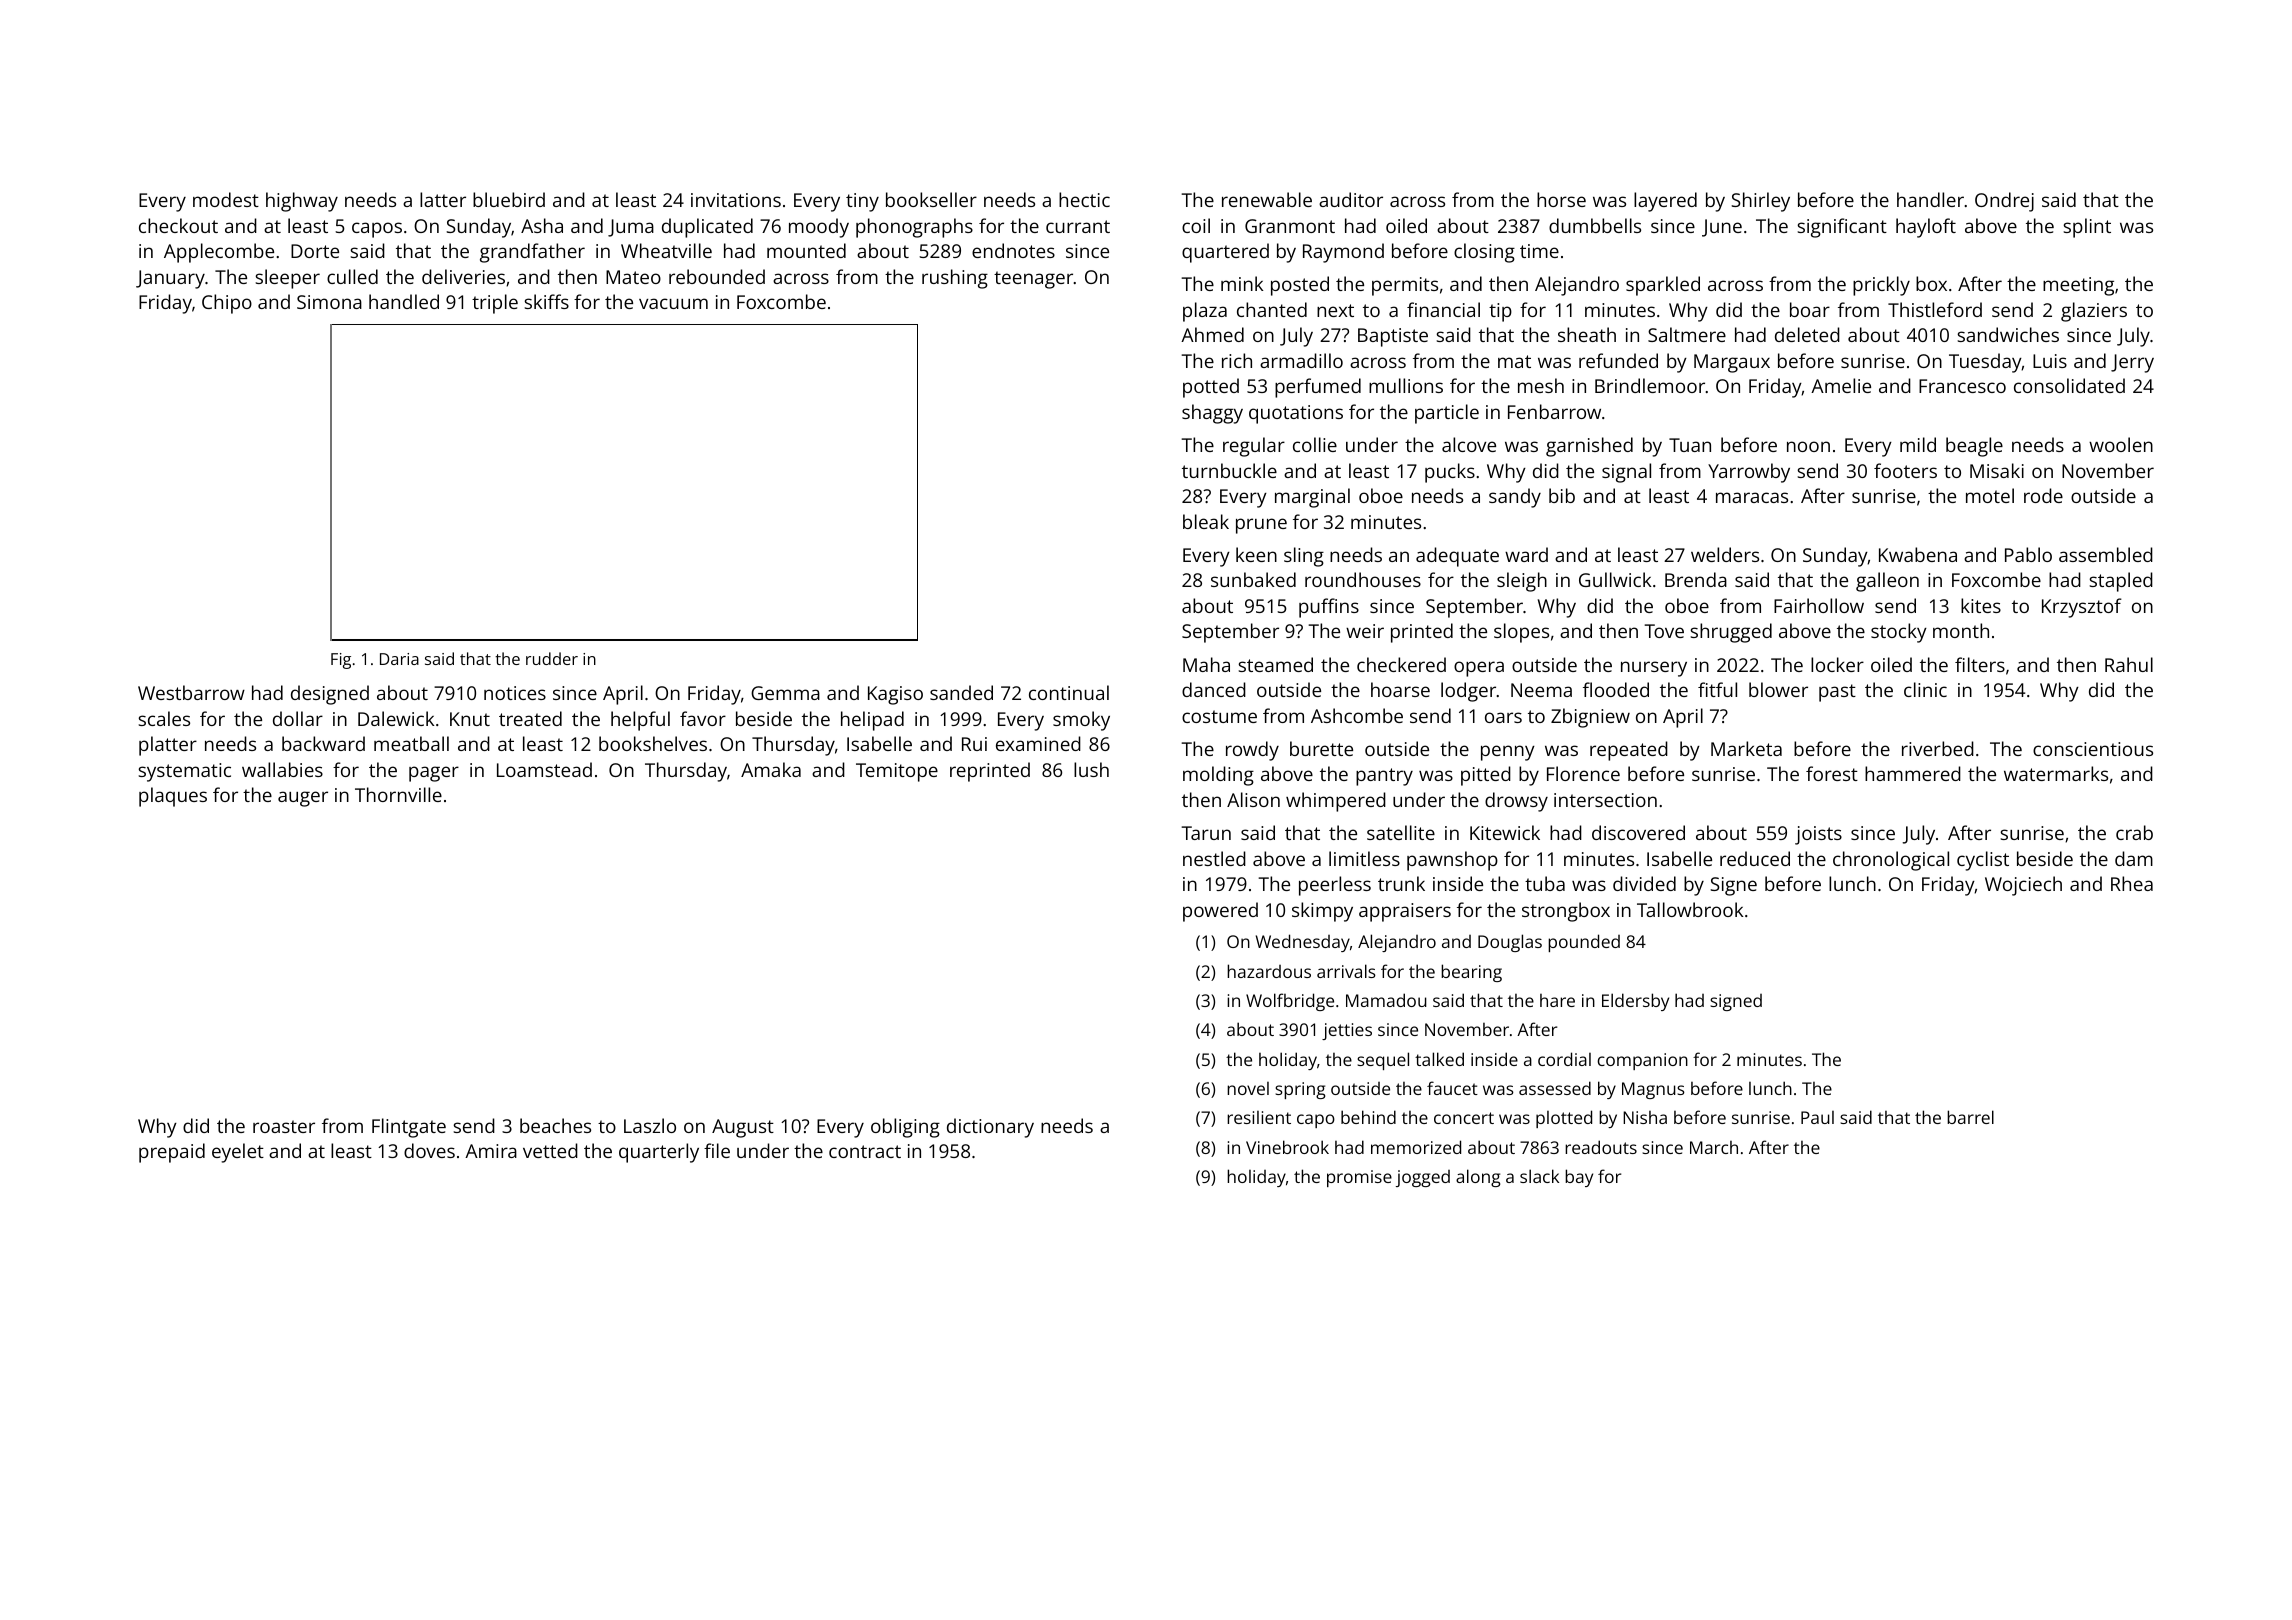  I want to click on duplicated, so click(707, 228).
